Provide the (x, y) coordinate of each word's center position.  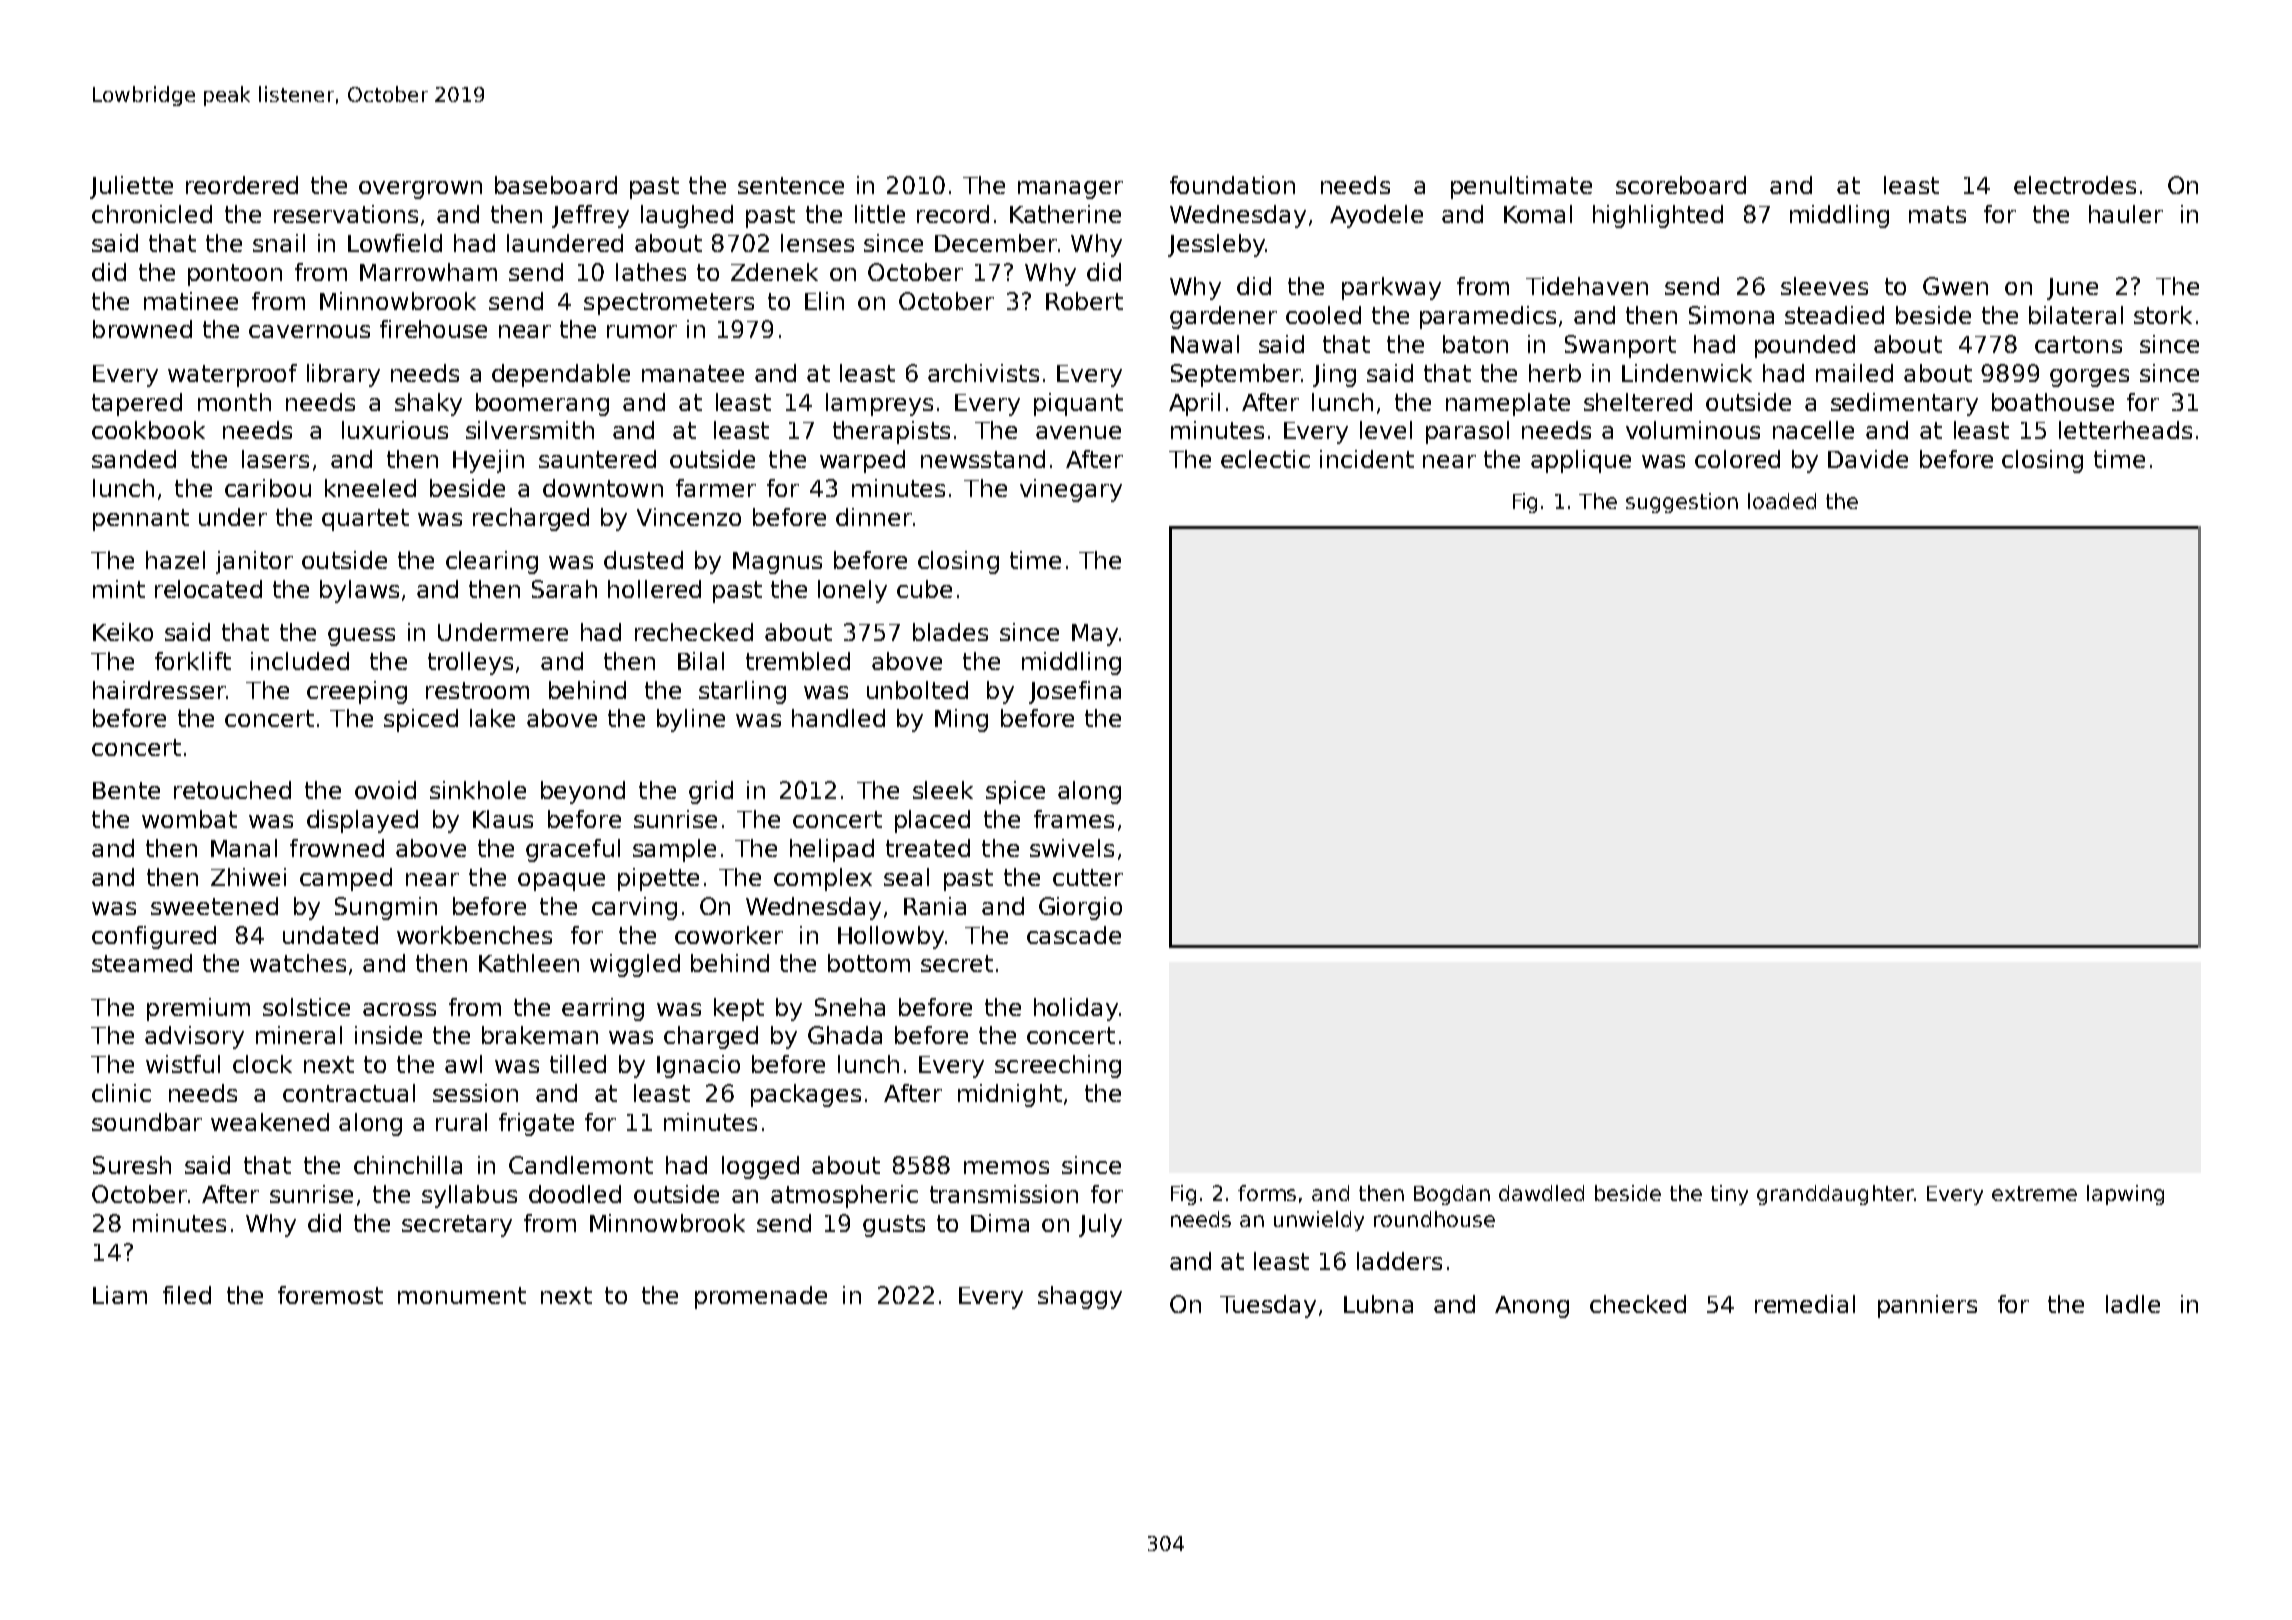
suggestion (1682, 503)
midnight (1010, 1095)
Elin (824, 301)
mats (1937, 214)
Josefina (1075, 692)
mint (119, 589)
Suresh (132, 1165)
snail (279, 243)
